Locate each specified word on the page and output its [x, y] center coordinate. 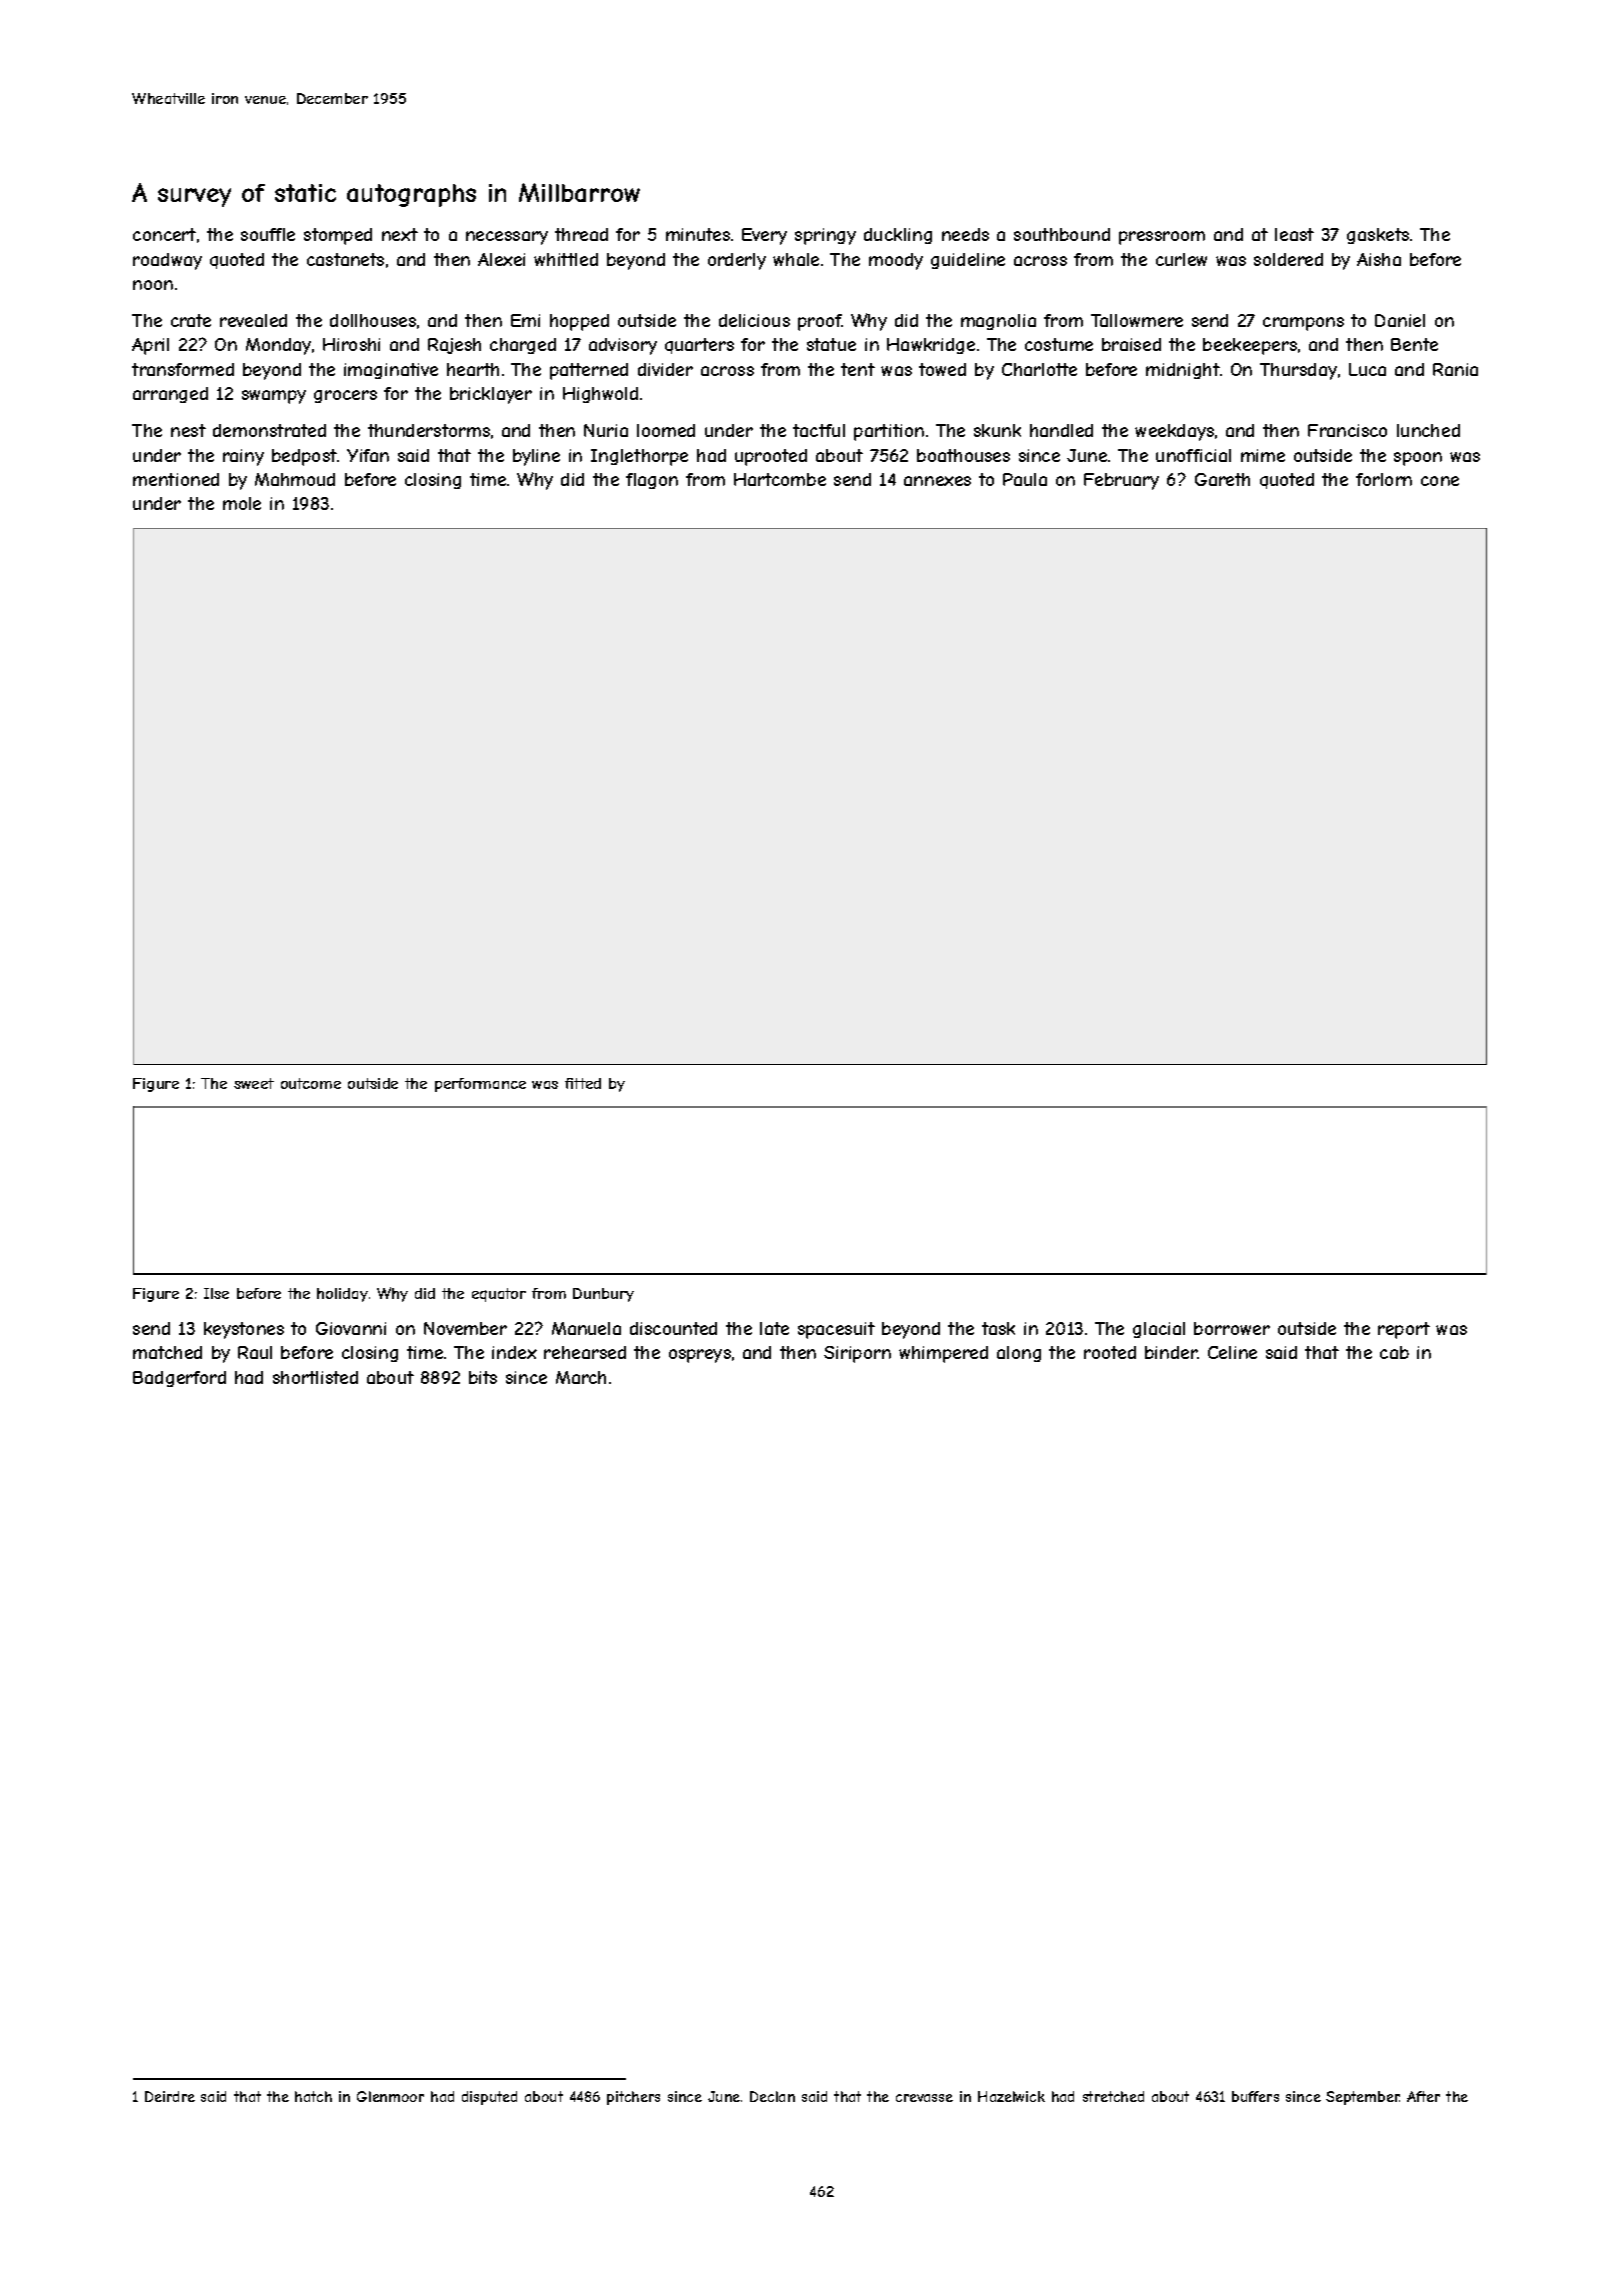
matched [167, 1352]
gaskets [1378, 236]
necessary [507, 238]
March [581, 1377]
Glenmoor [390, 2096]
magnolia [998, 322]
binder [1171, 1352]
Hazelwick [1011, 2096]
